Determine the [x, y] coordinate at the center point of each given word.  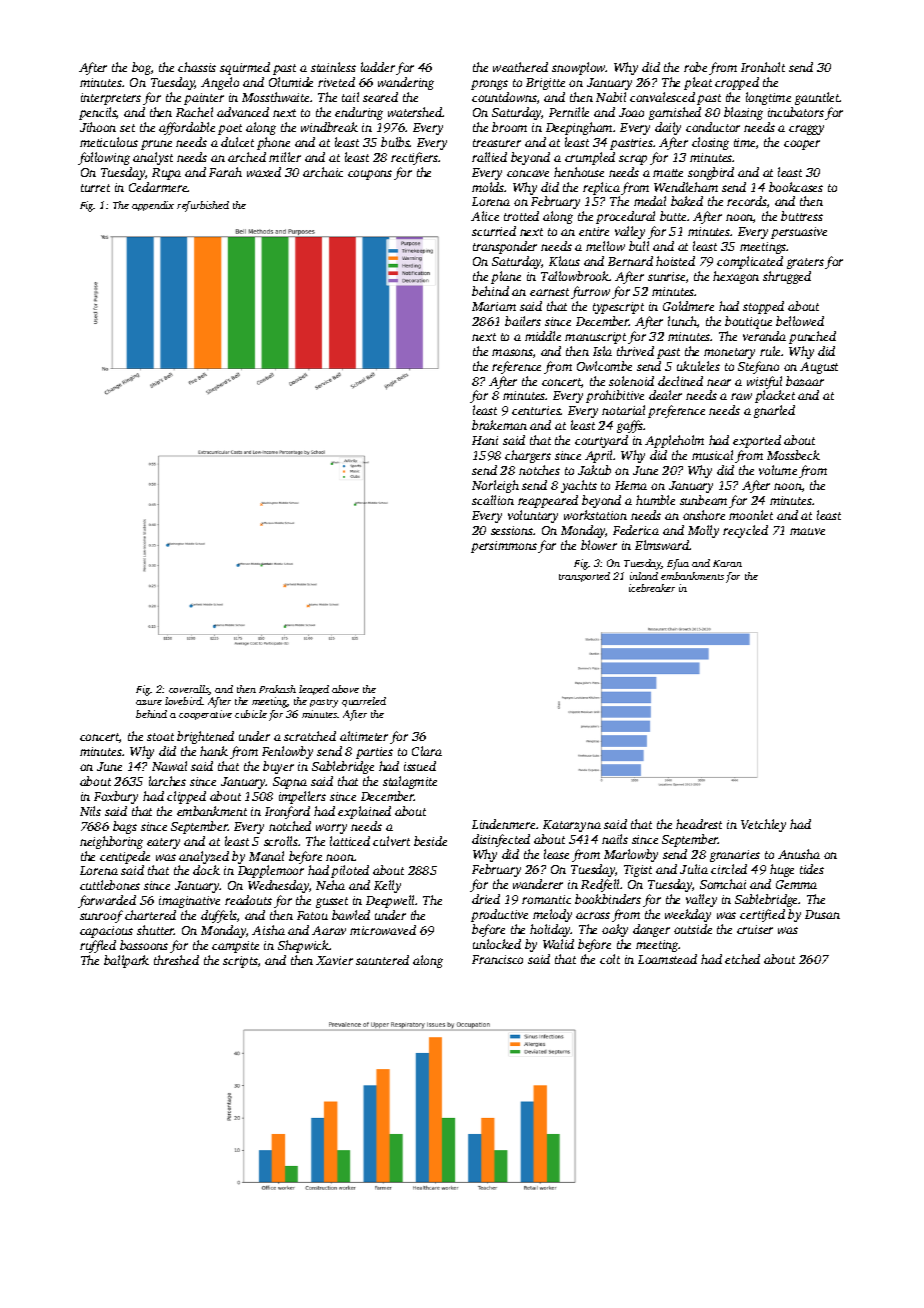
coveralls [189, 690]
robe [695, 67]
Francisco [497, 959]
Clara [427, 751]
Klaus [564, 261]
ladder [378, 67]
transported [584, 577]
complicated [750, 262]
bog [141, 68]
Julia [694, 869]
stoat [160, 737]
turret [95, 188]
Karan [727, 563]
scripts [240, 962]
